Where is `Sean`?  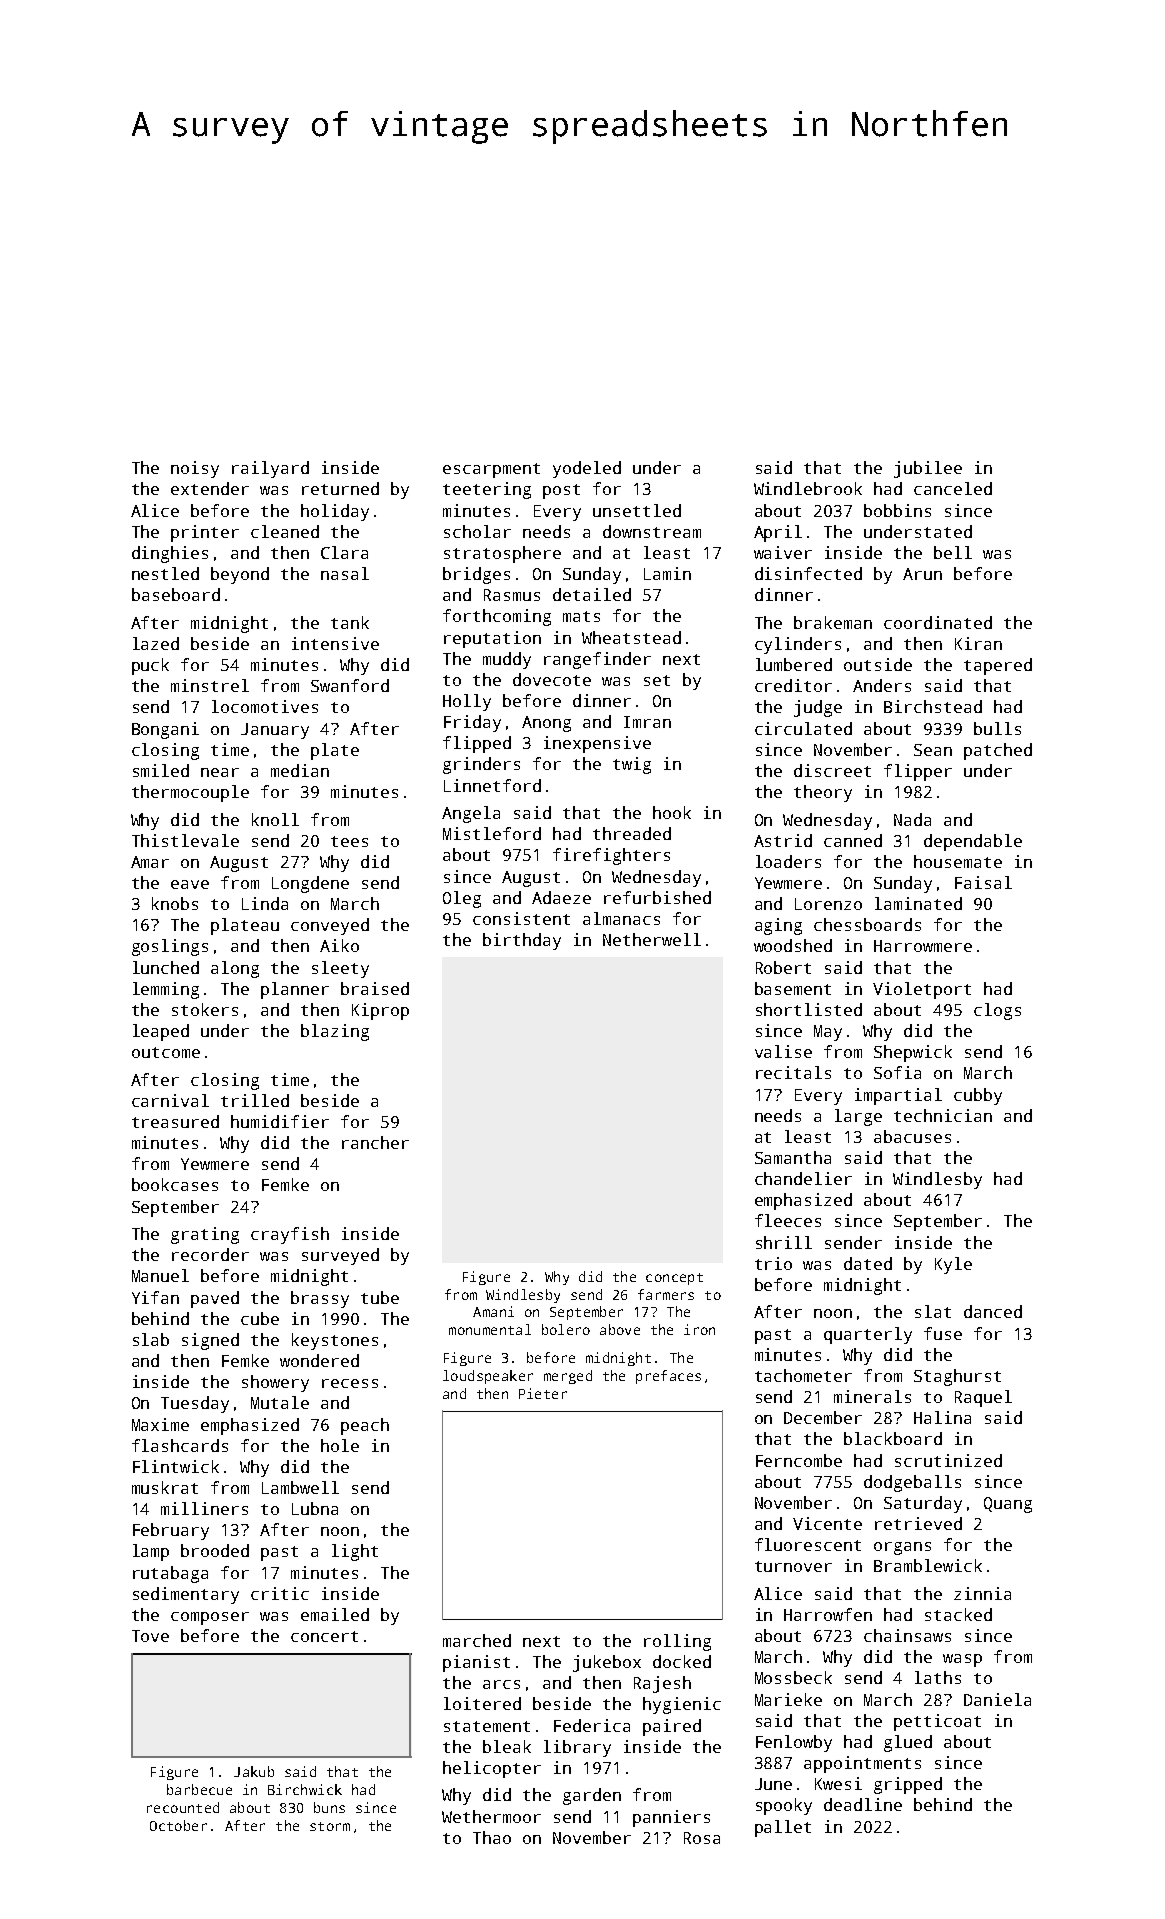
Sean is located at coordinates (933, 750).
